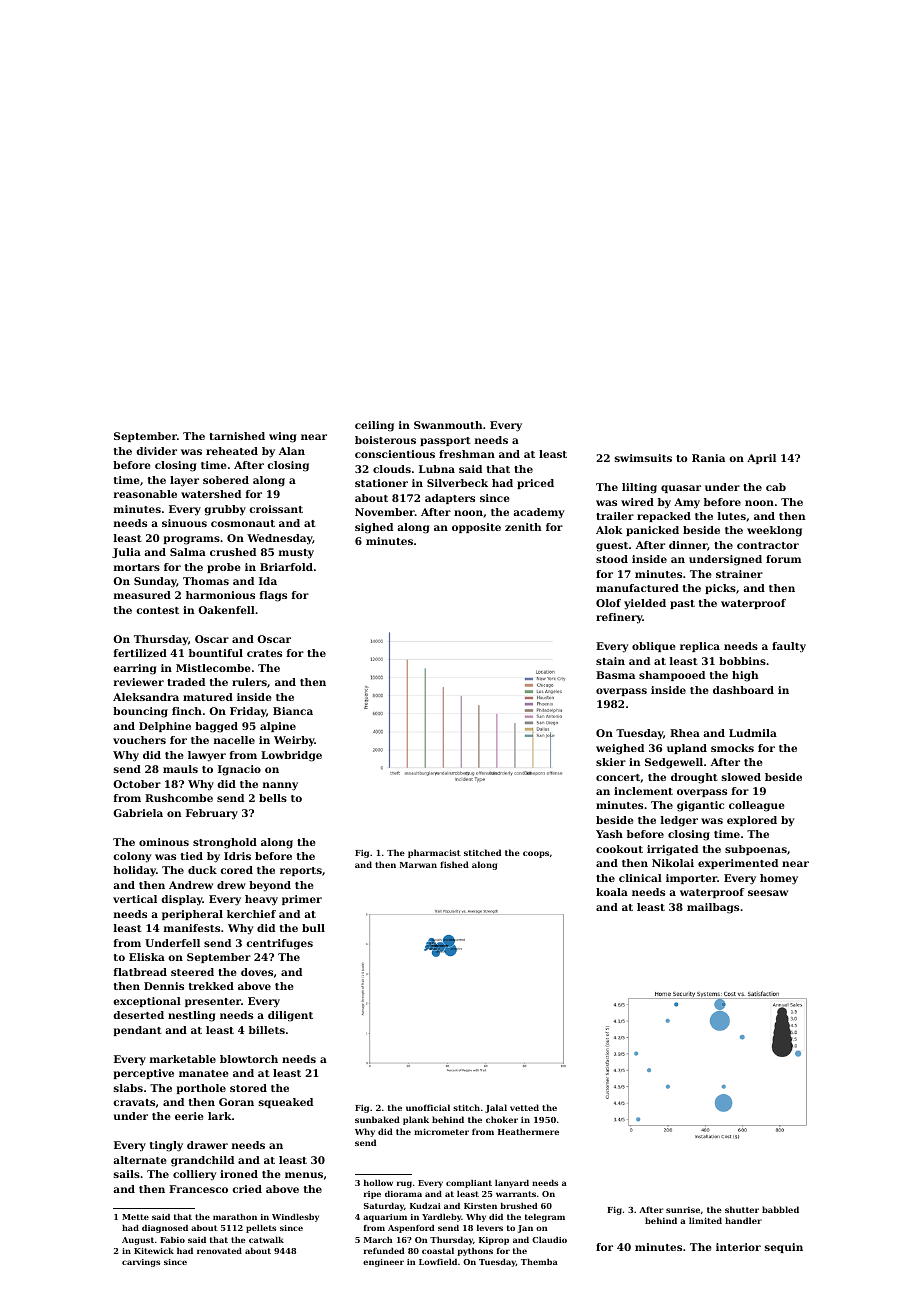 This screenshot has width=924, height=1308. What do you see at coordinates (615, 675) in the screenshot?
I see `Basma` at bounding box center [615, 675].
